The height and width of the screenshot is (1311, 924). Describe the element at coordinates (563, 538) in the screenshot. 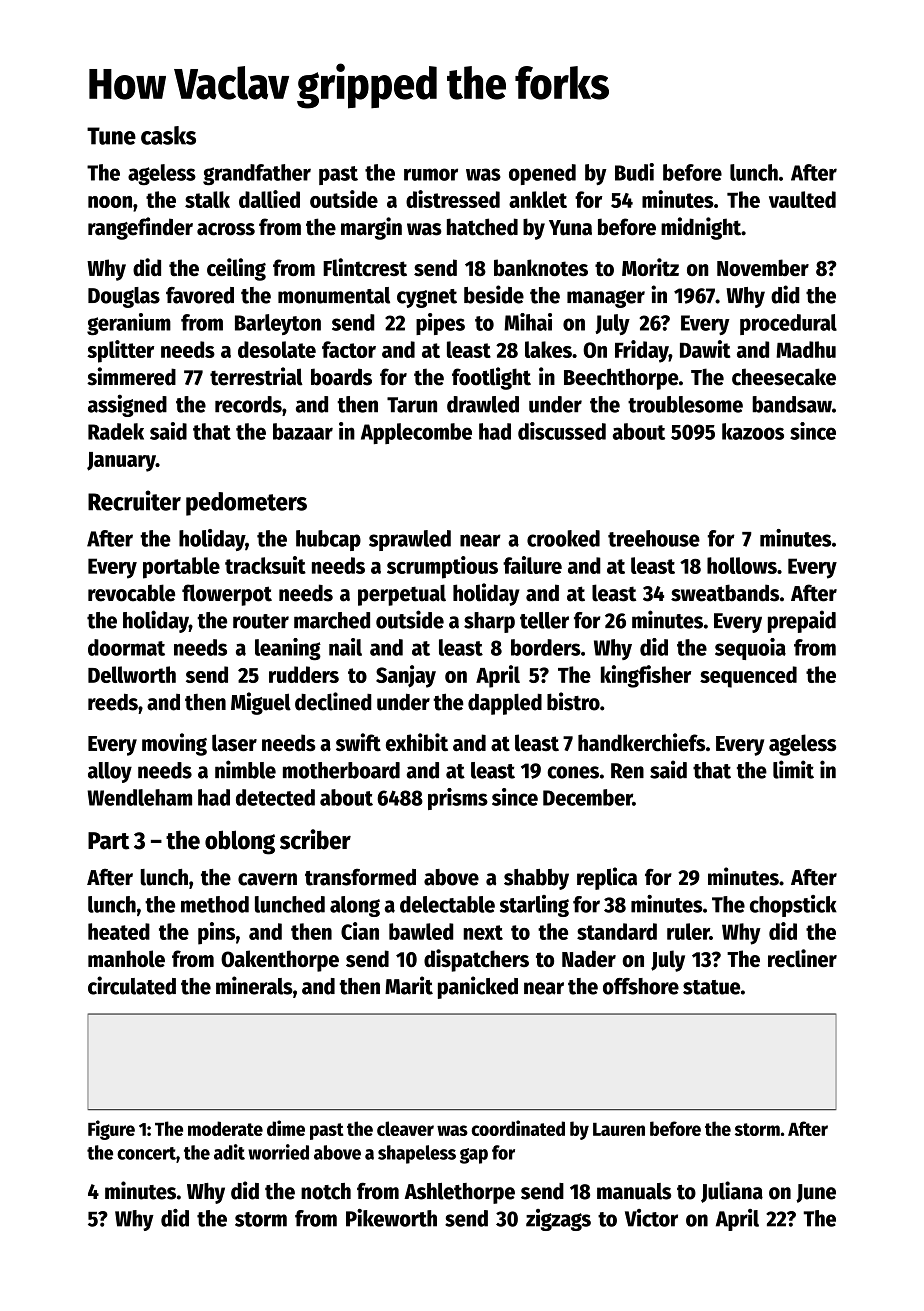

I see `crooked` at that location.
